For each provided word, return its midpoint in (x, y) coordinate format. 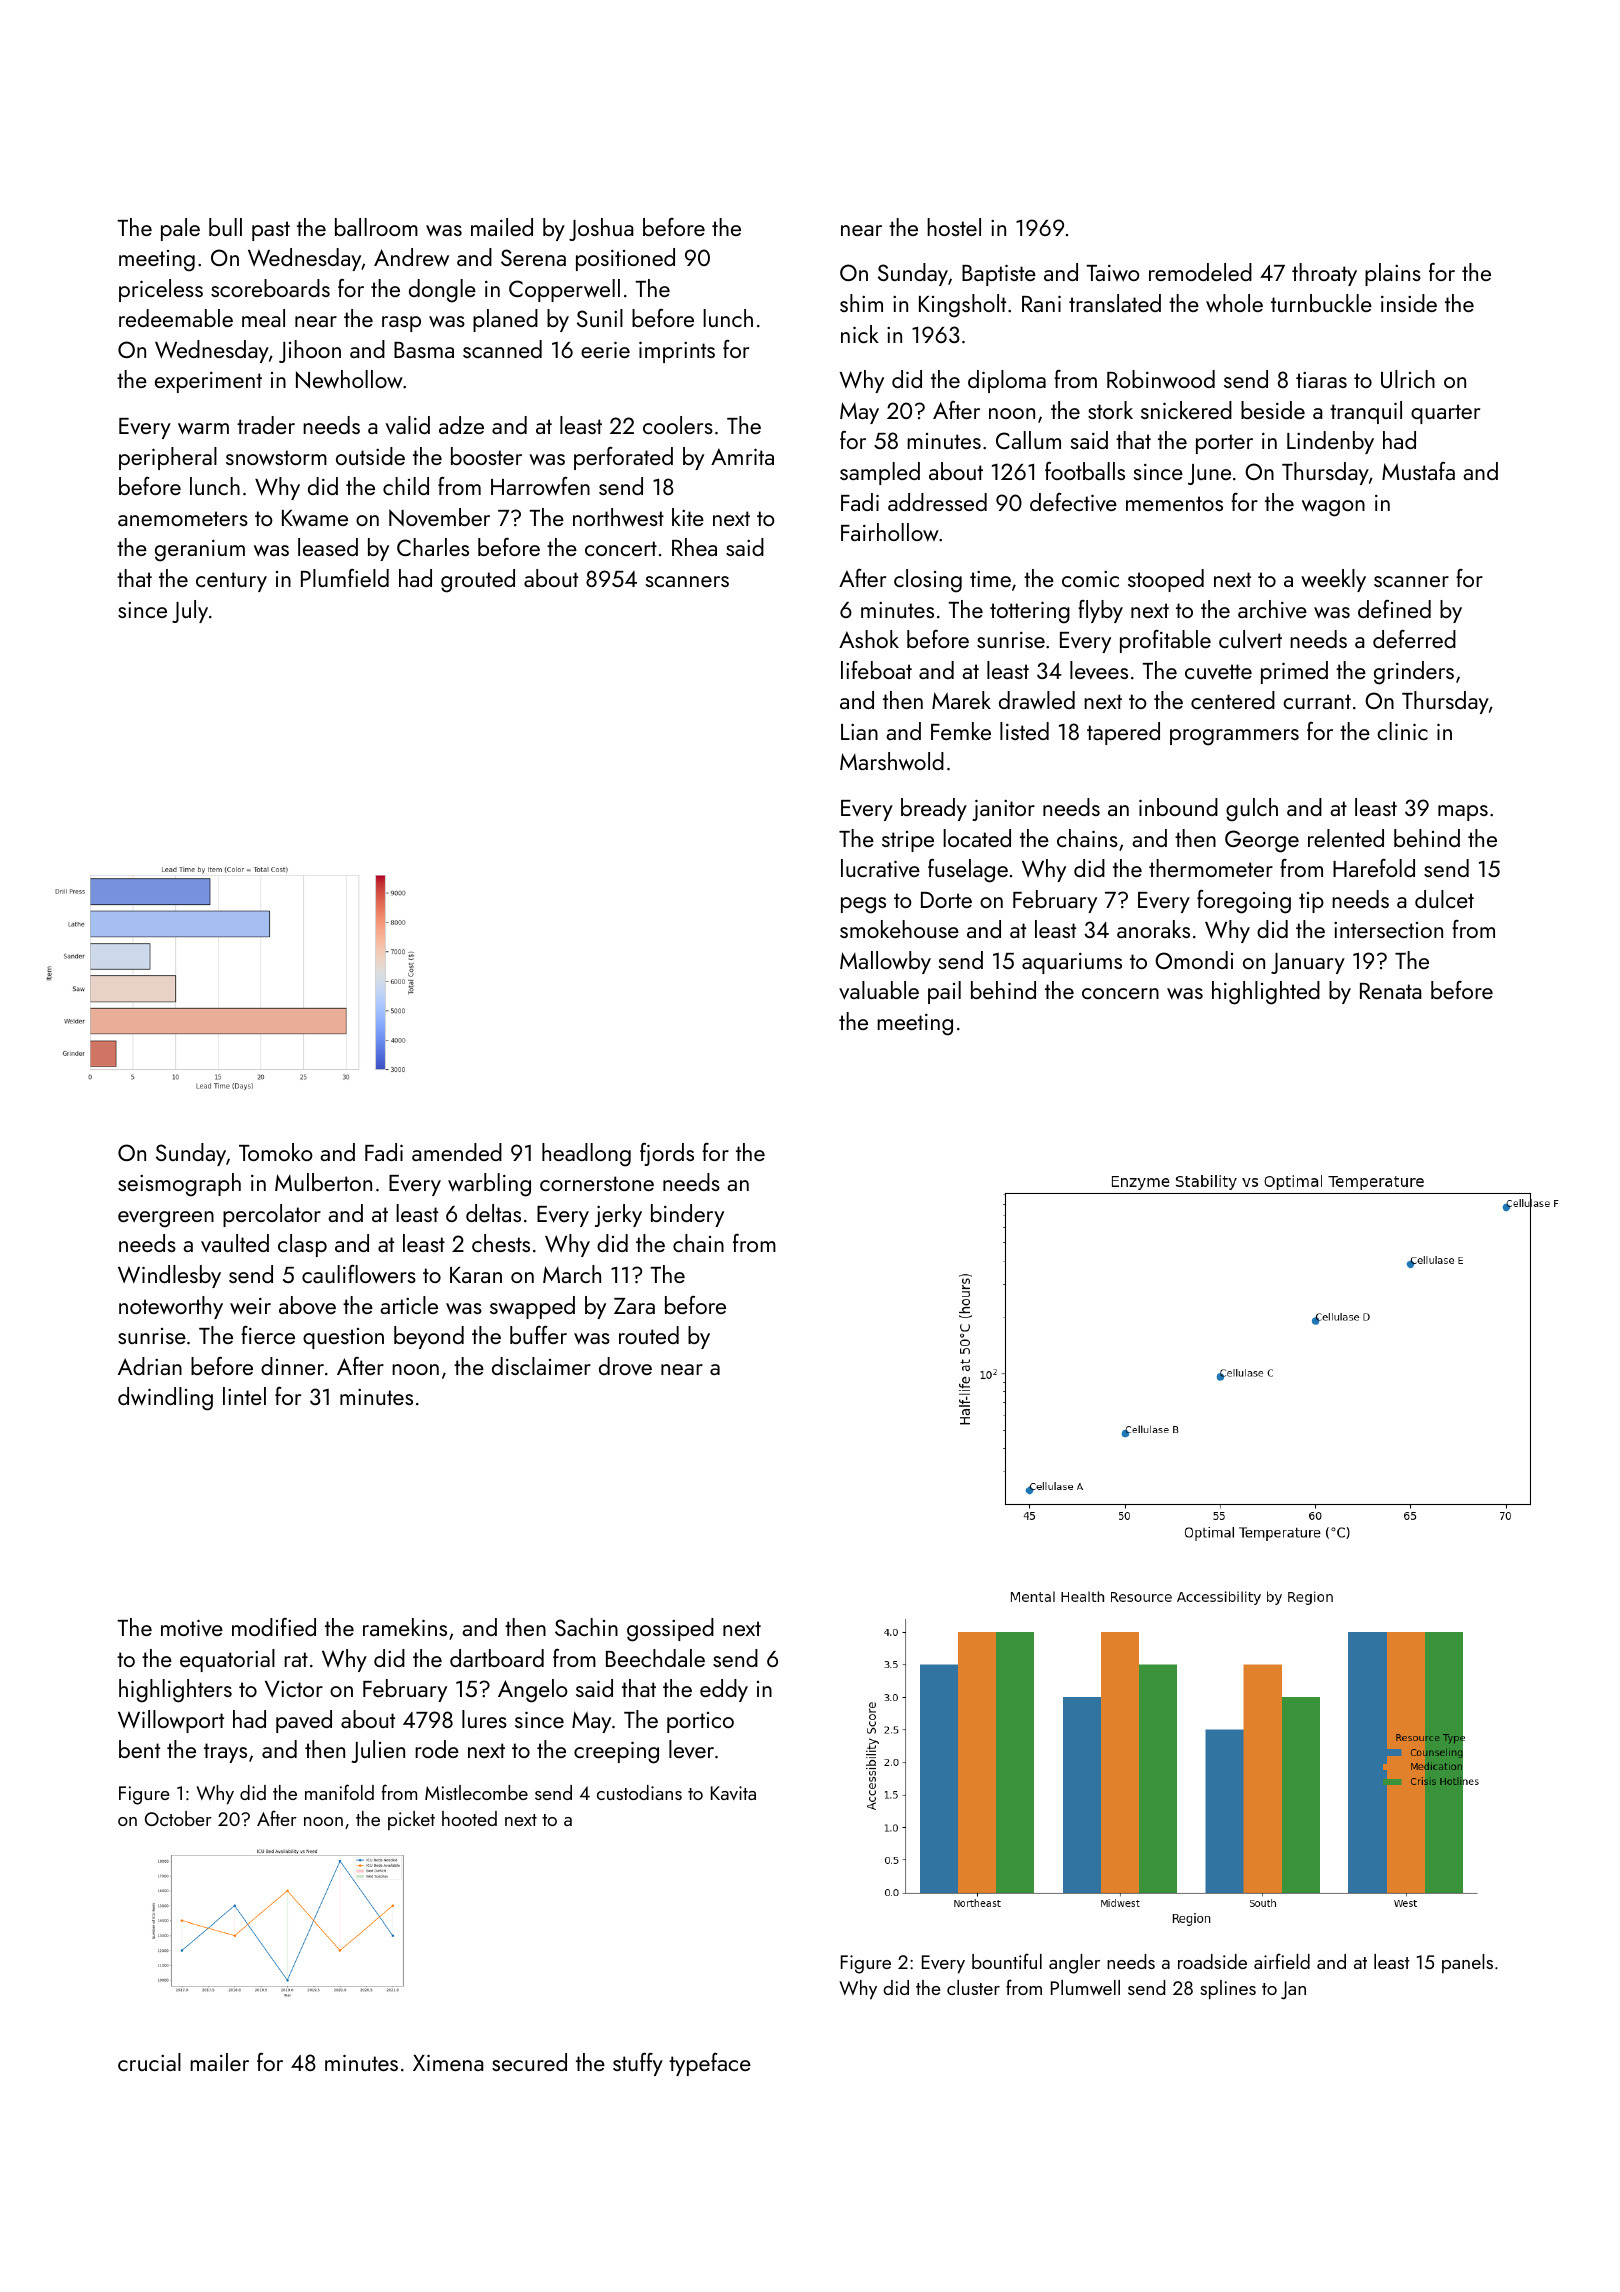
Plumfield (345, 578)
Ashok (869, 639)
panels (1467, 1964)
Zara (634, 1306)
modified (274, 1627)
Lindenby (1330, 442)
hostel (954, 227)
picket (411, 1821)
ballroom (376, 227)
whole (1234, 303)
